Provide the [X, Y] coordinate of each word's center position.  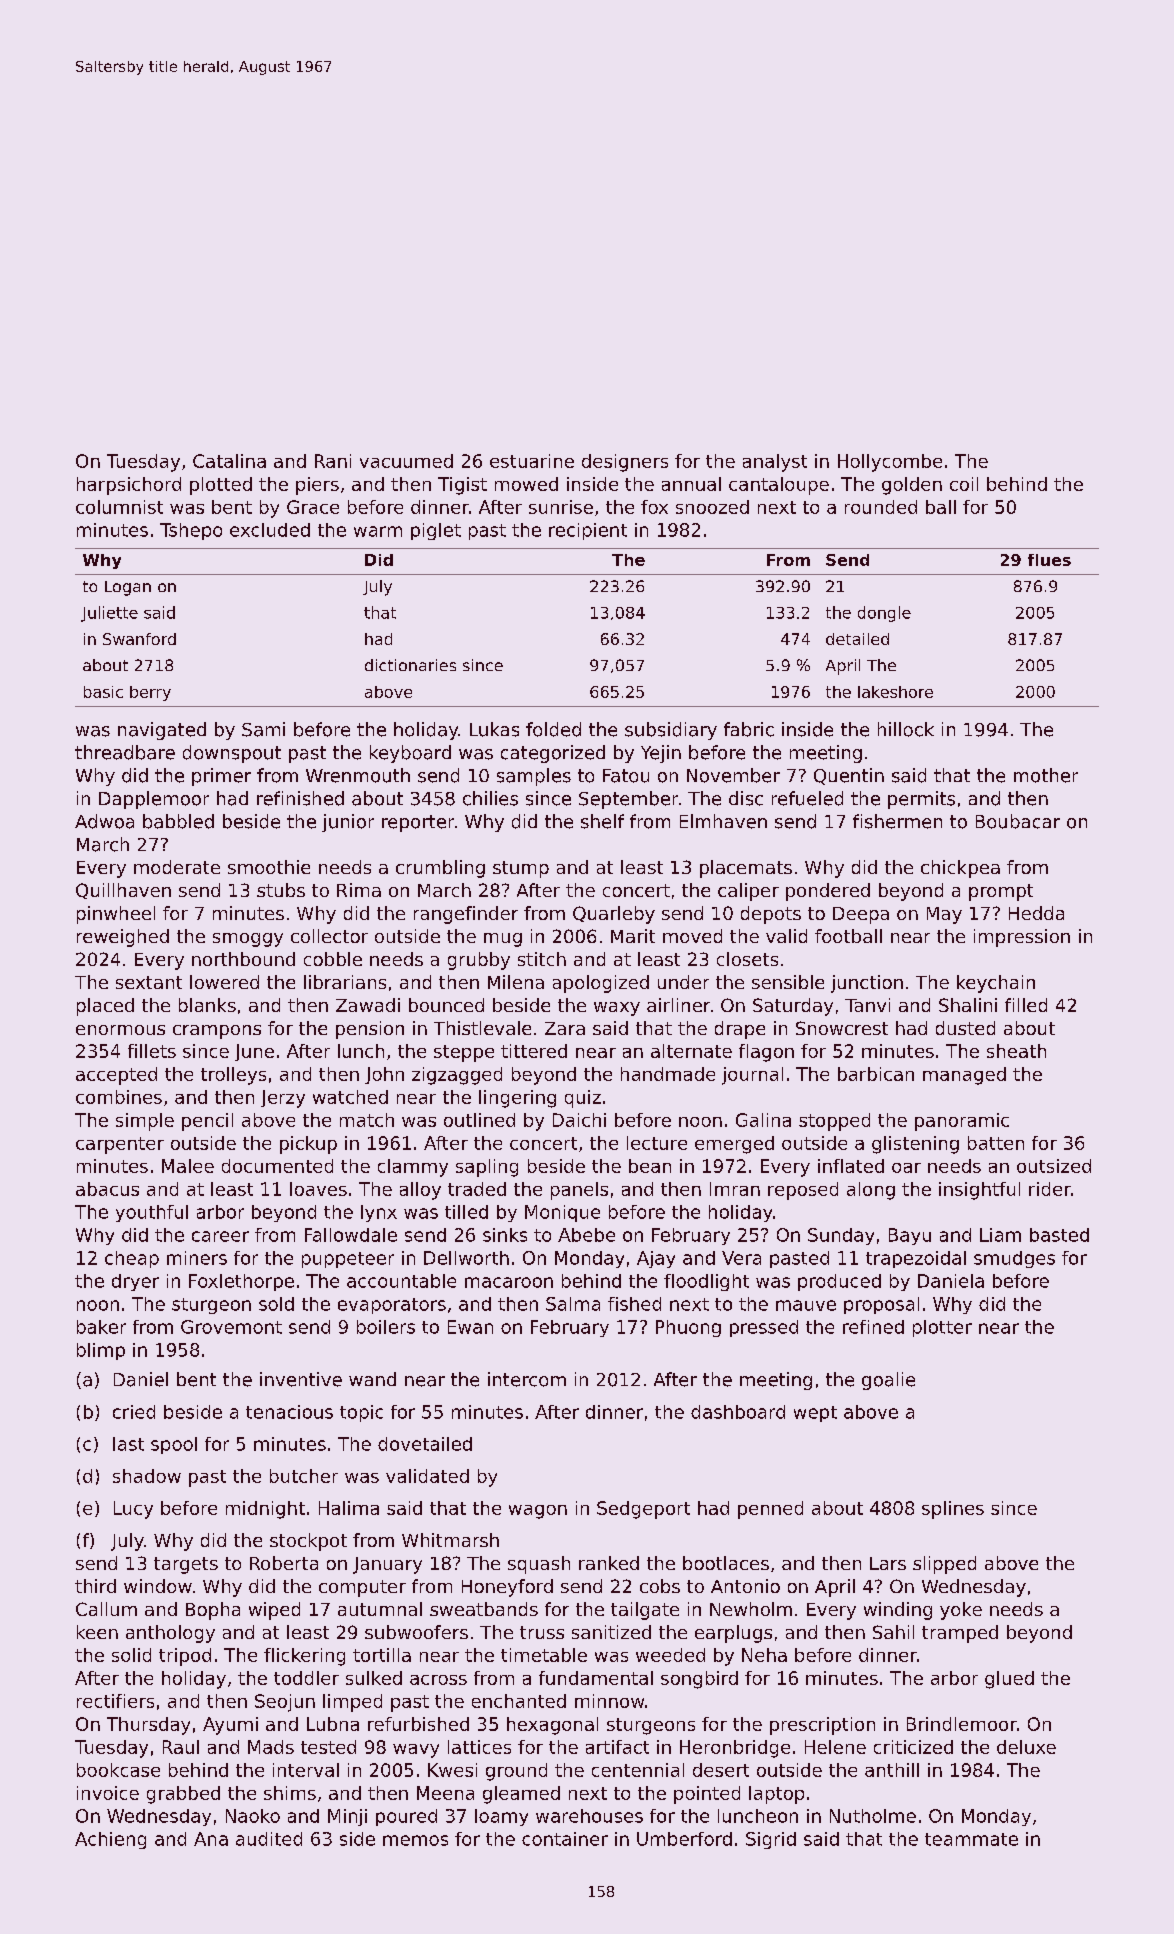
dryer [135, 1282]
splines [953, 1510]
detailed [857, 639]
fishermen [897, 821]
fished [634, 1304]
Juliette [109, 614]
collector [329, 936]
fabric [749, 729]
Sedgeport [643, 1510]
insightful [979, 1191]
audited [269, 1839]
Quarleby [614, 915]
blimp [101, 1351]
